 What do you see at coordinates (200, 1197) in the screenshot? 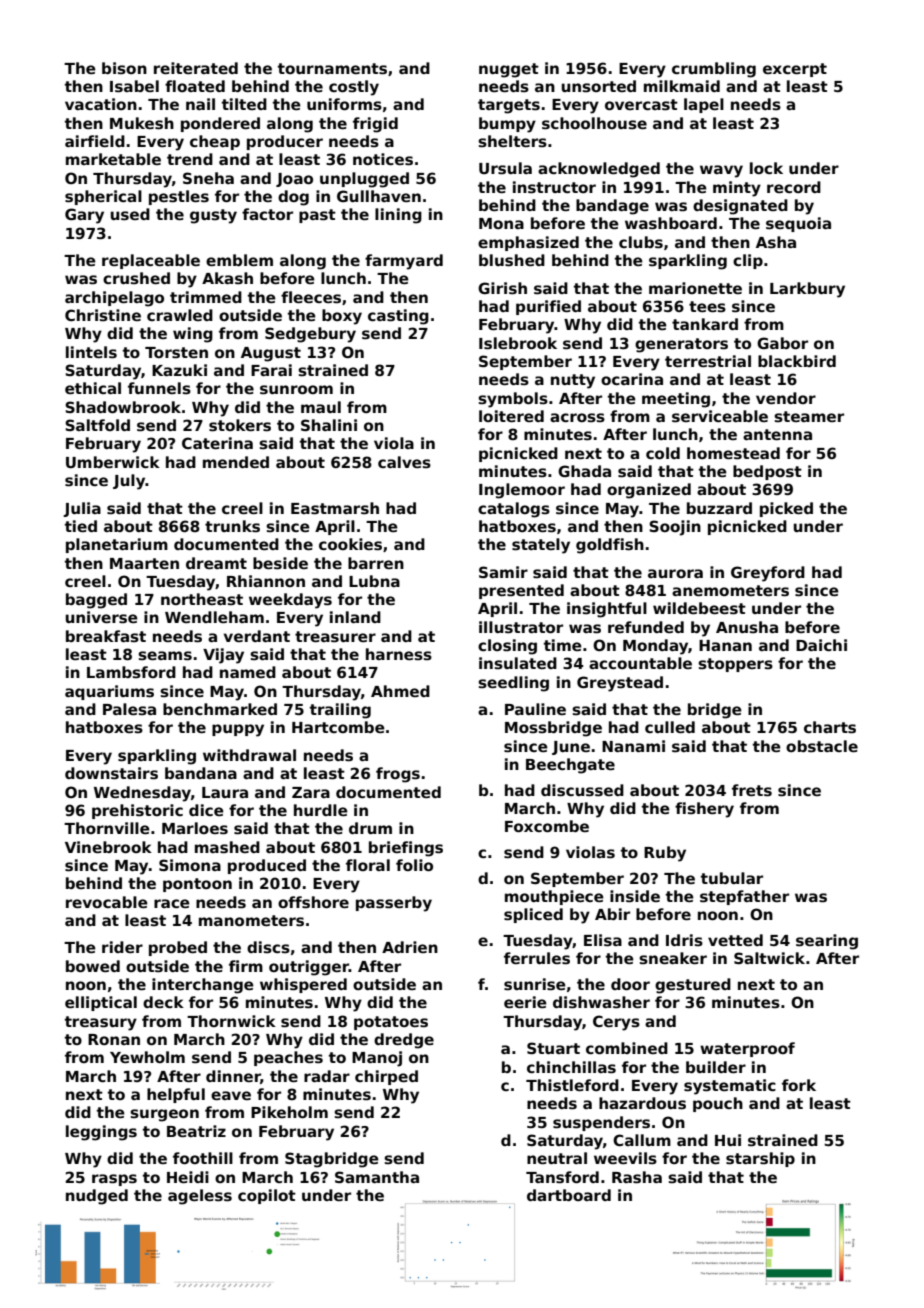
I see `ageless` at bounding box center [200, 1197].
